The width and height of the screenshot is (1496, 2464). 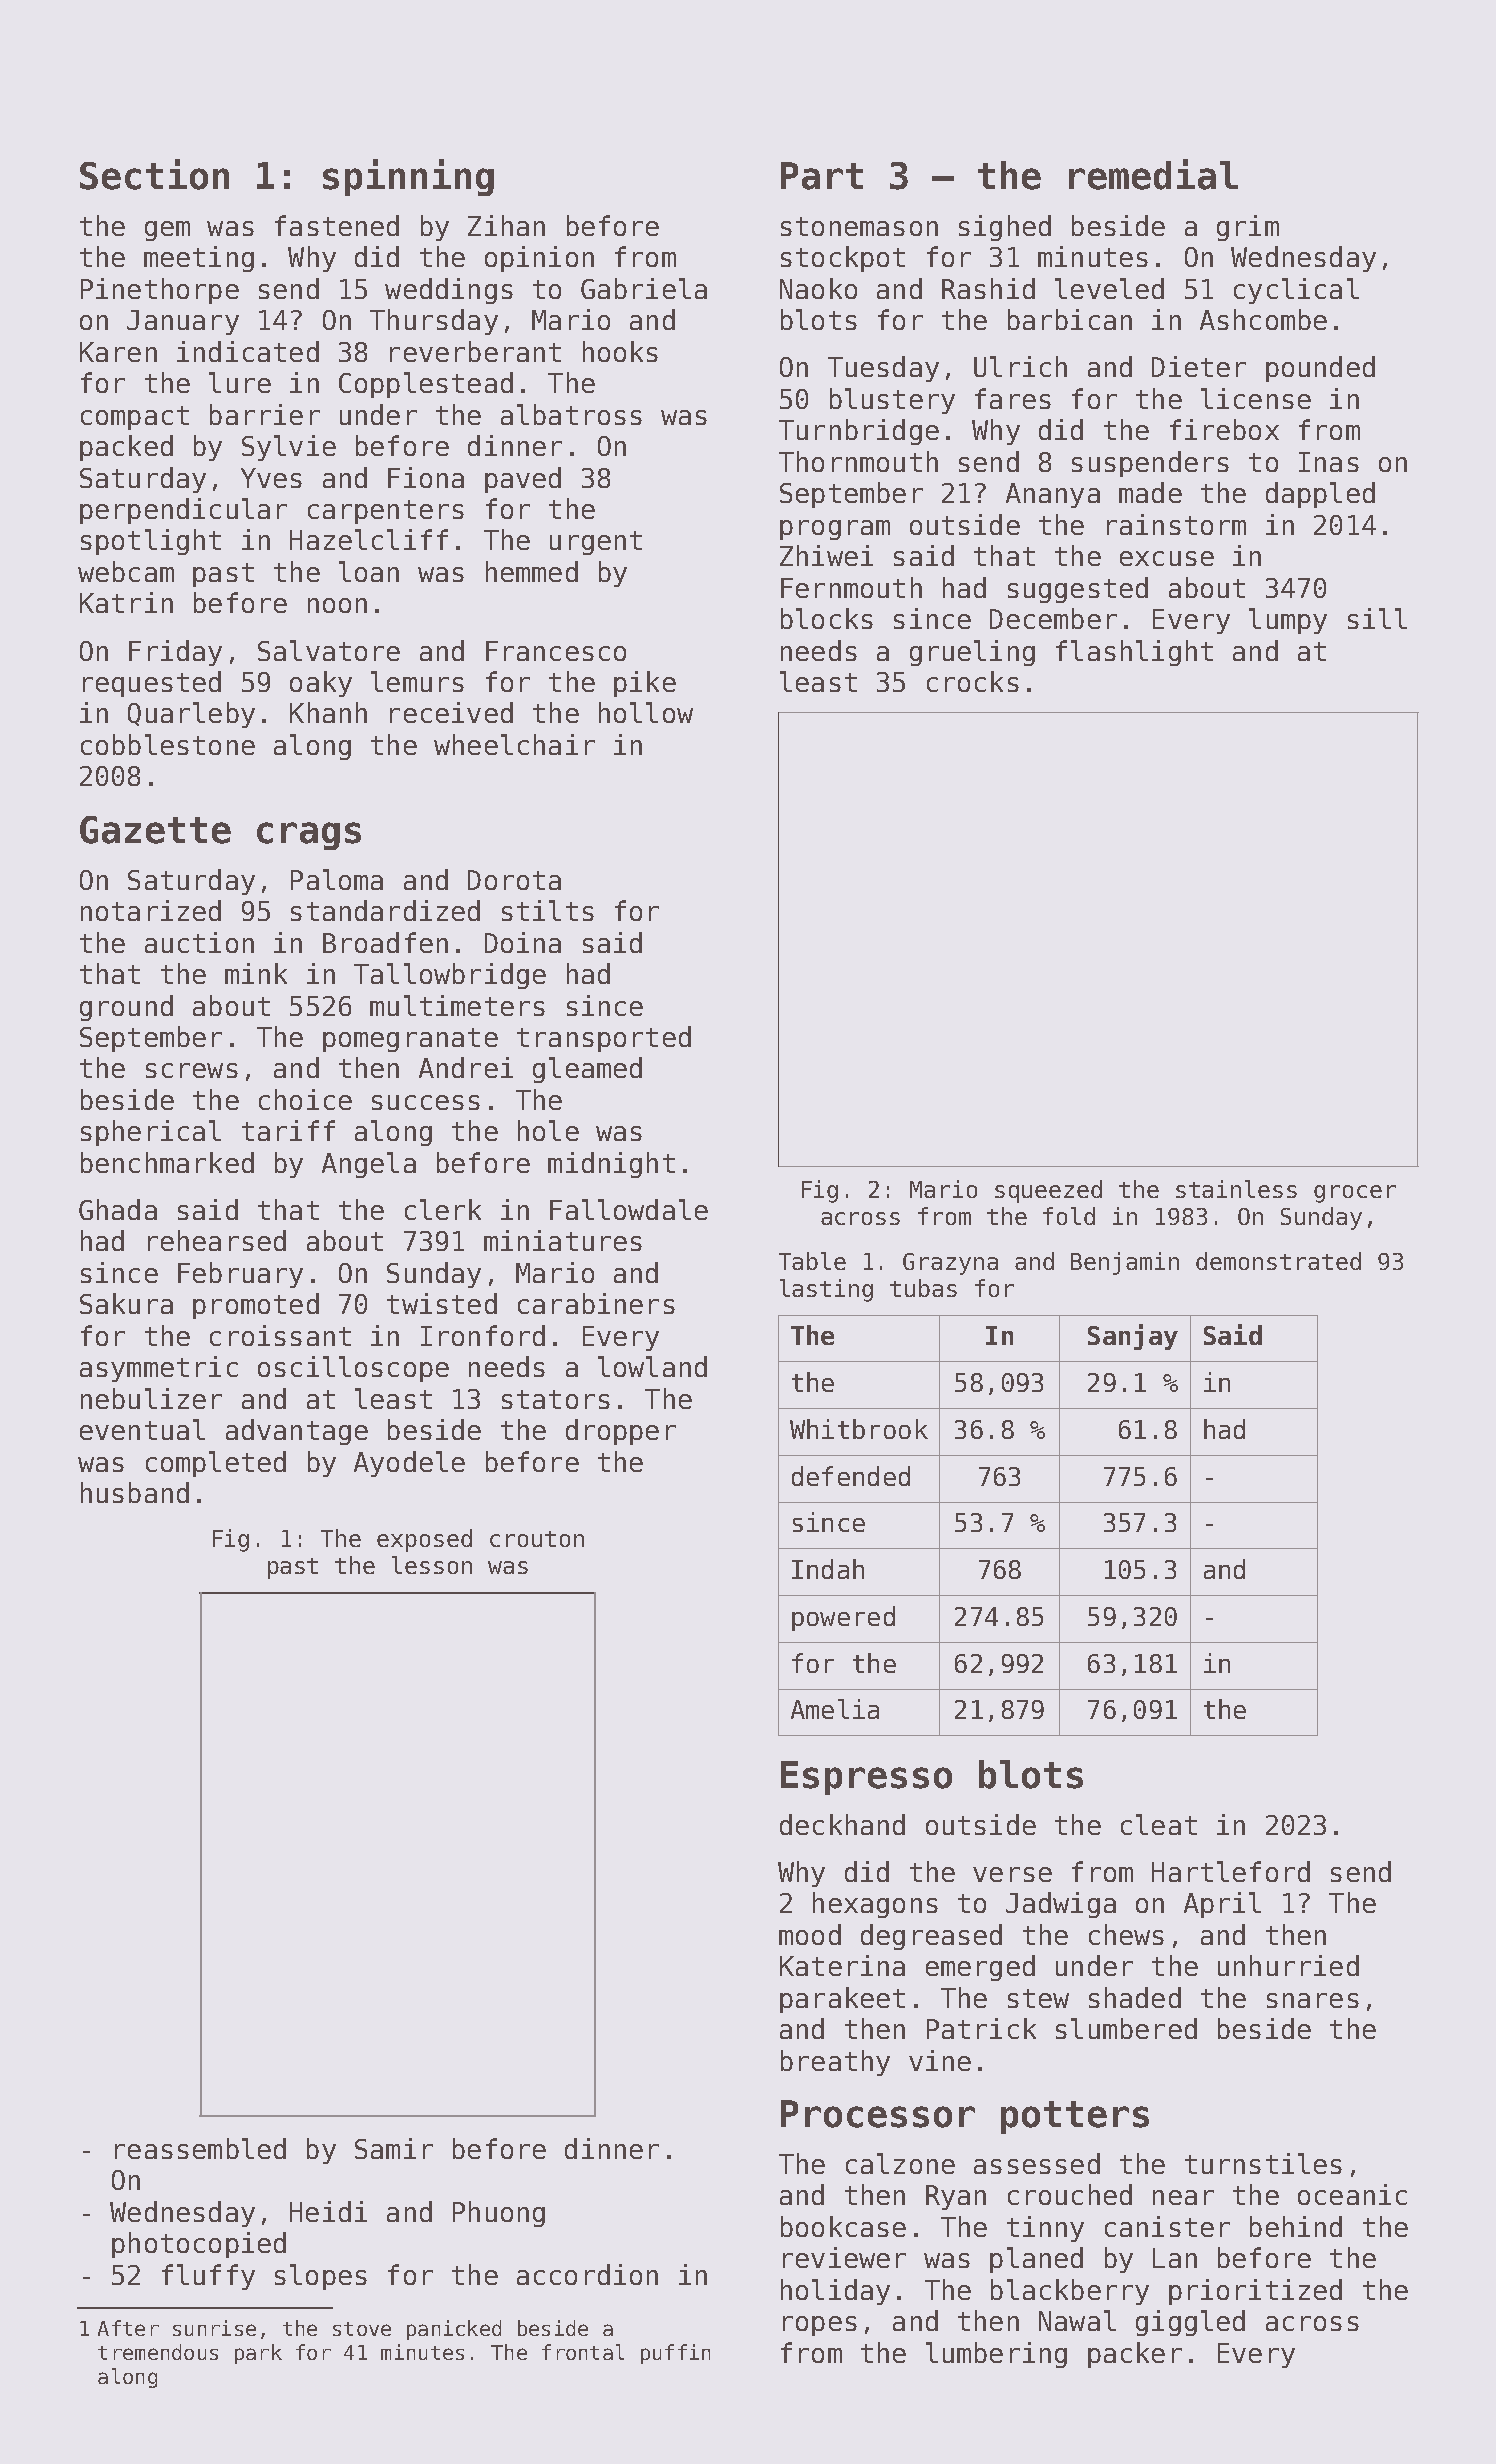 I want to click on Ashcombe, so click(x=1263, y=319).
